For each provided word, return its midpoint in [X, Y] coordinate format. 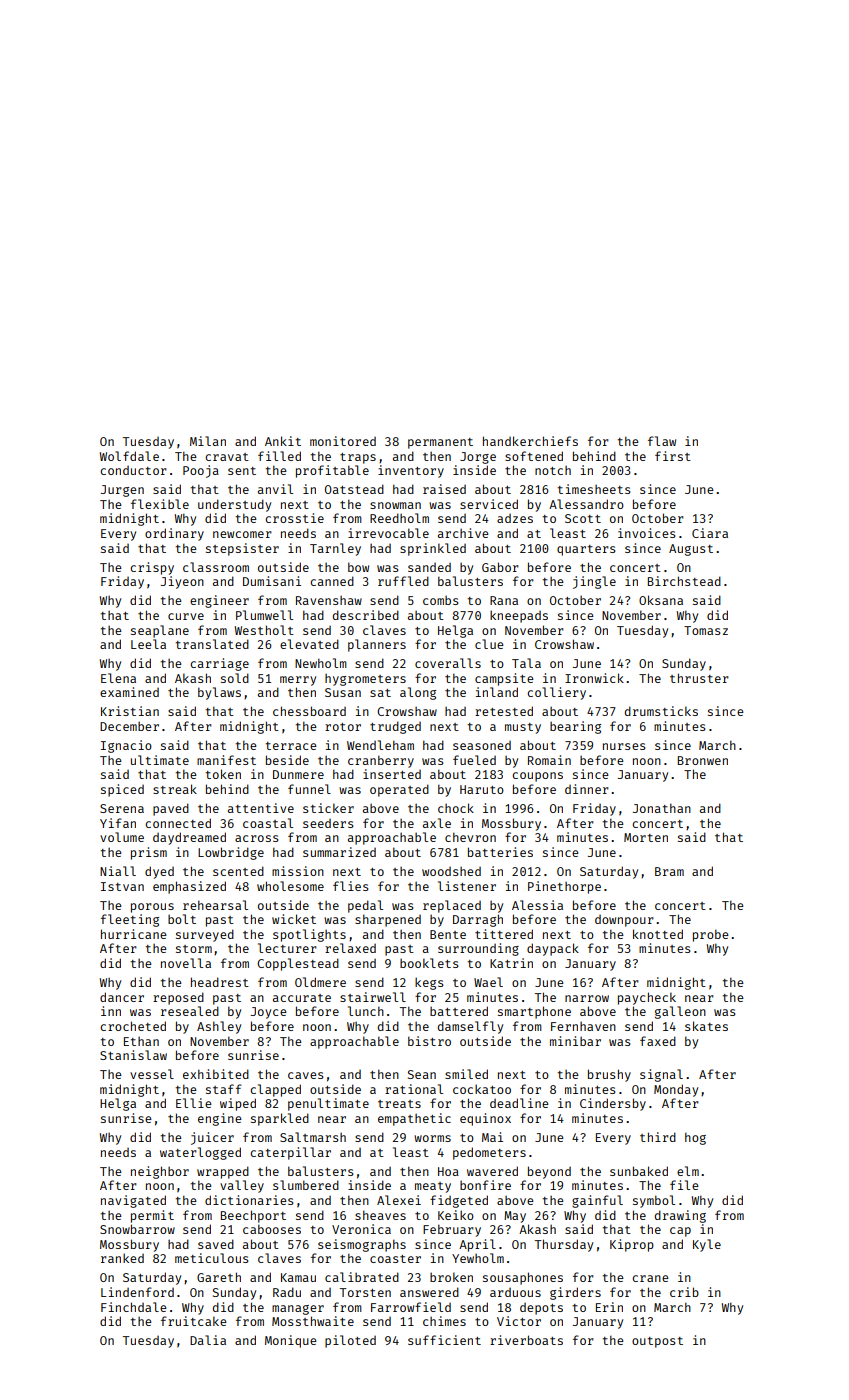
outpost [657, 1342]
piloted [350, 1341]
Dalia [208, 1340]
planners [377, 645]
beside [287, 760]
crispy [152, 568]
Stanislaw [133, 1055]
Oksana [661, 600]
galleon [680, 1012]
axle [437, 823]
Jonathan [662, 808]
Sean [422, 1074]
